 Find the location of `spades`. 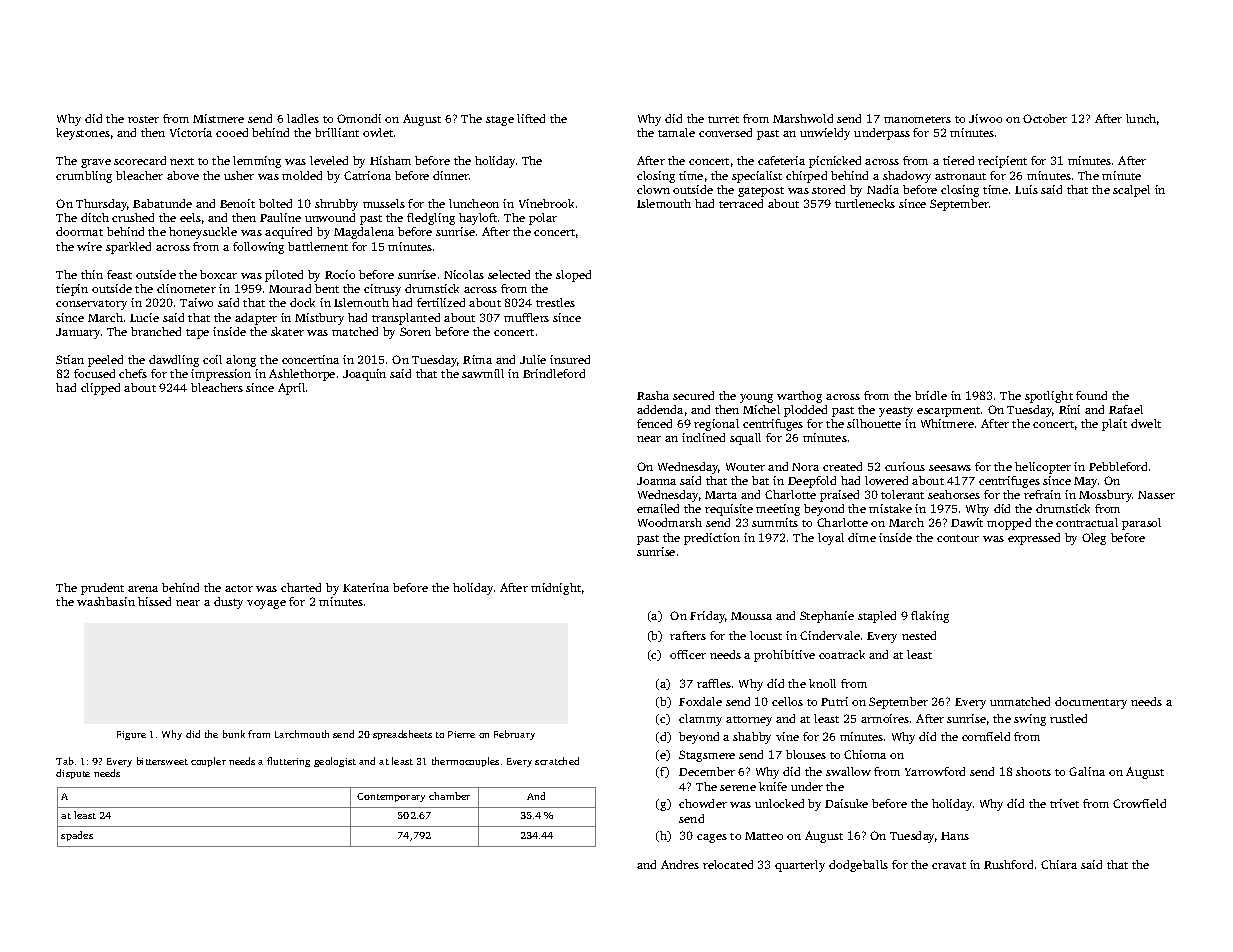

spades is located at coordinates (77, 836).
